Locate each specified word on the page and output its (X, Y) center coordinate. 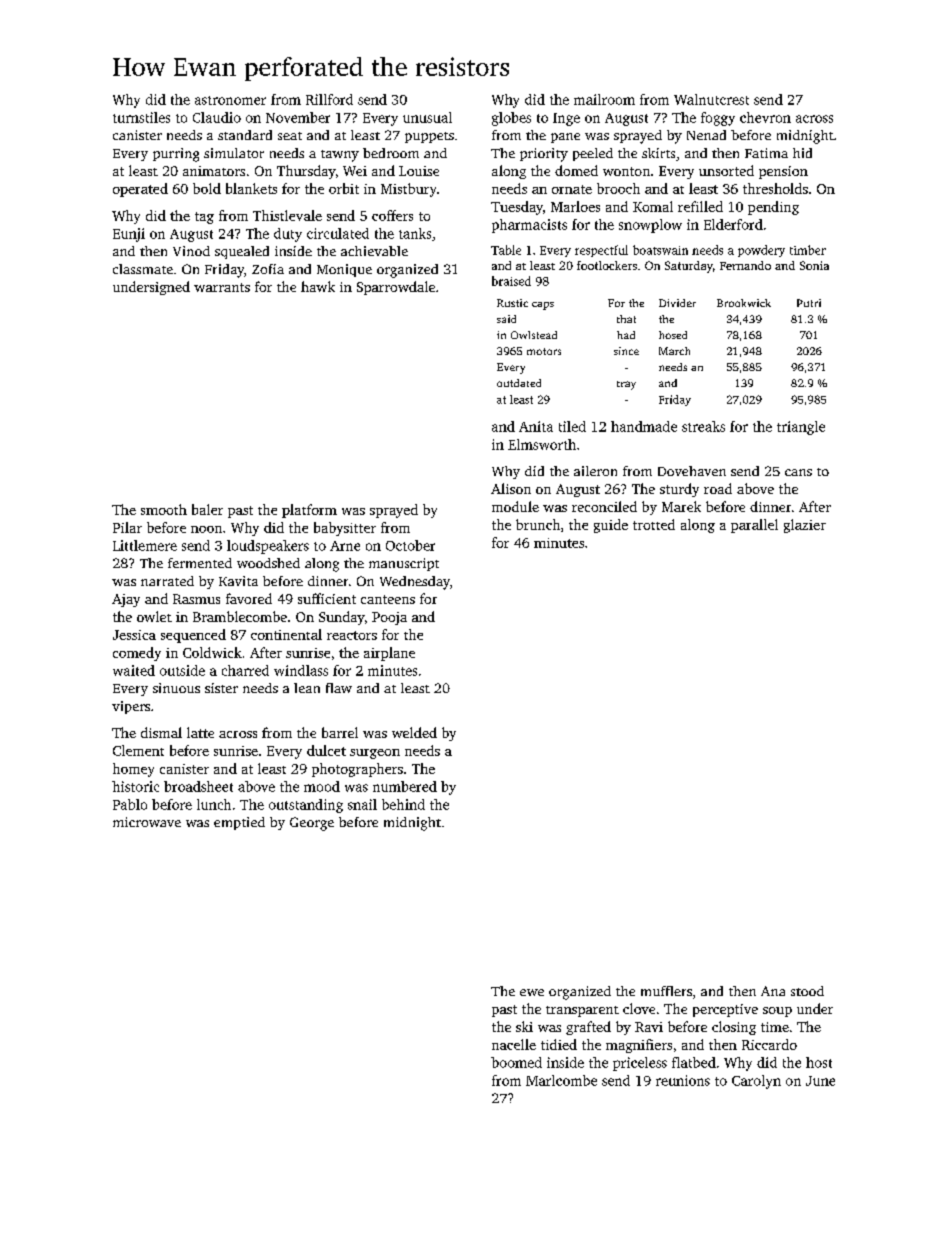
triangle (801, 428)
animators (214, 171)
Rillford (329, 99)
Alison (511, 488)
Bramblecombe (240, 616)
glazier (805, 526)
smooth (164, 509)
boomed (516, 1062)
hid (802, 153)
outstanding (306, 806)
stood (807, 991)
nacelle (514, 1044)
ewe (532, 992)
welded (414, 732)
